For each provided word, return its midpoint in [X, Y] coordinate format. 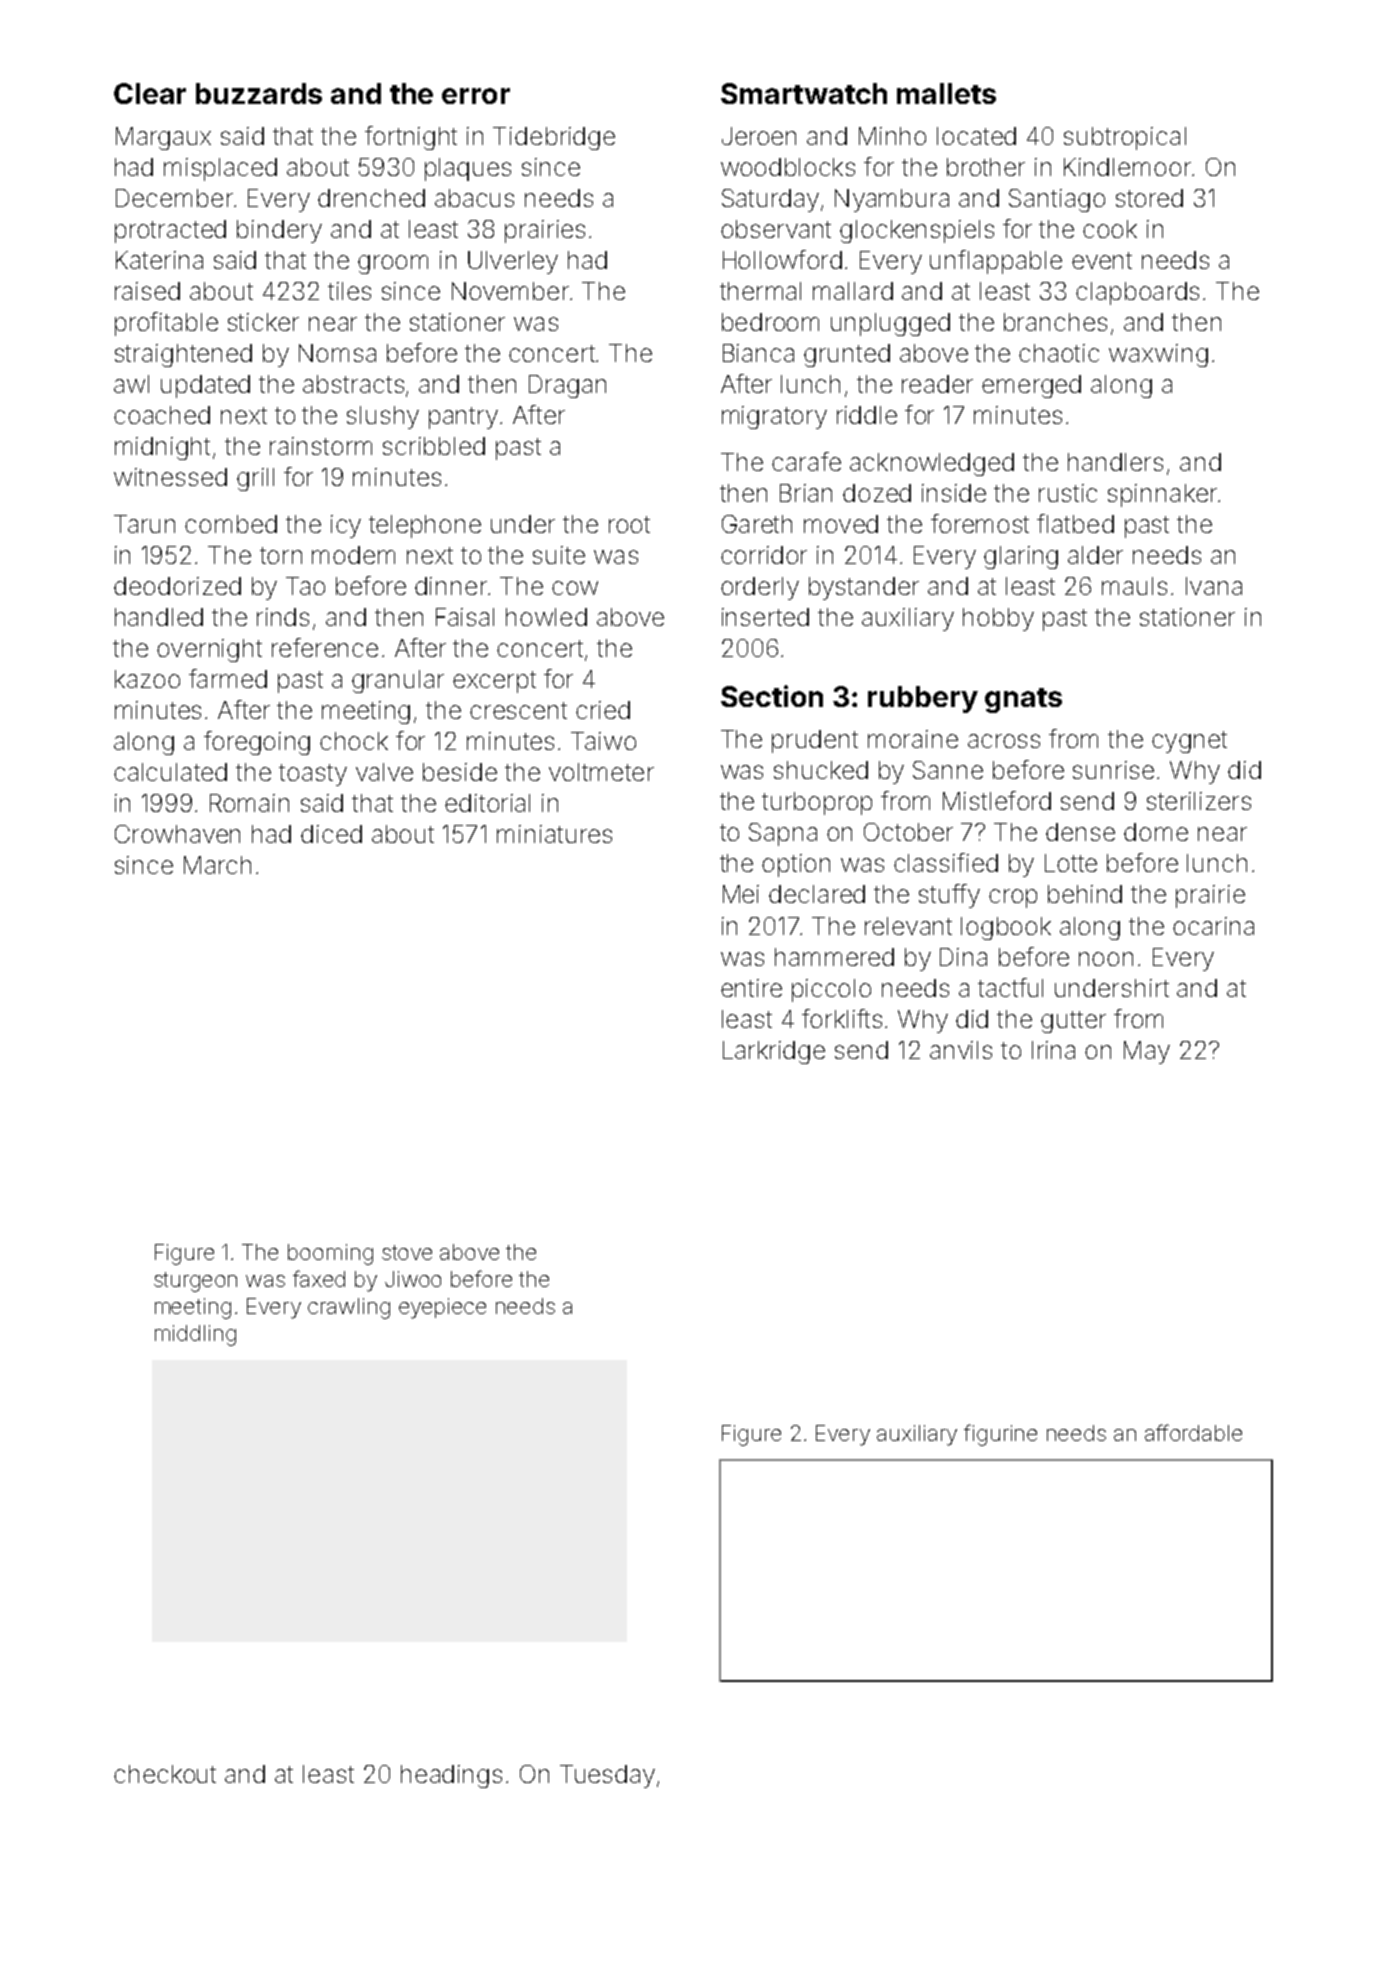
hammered [834, 957]
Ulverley [513, 262]
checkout [165, 1774]
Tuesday [607, 1776]
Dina [963, 957]
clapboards [1137, 293]
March [217, 865]
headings [451, 1776]
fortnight [411, 138]
